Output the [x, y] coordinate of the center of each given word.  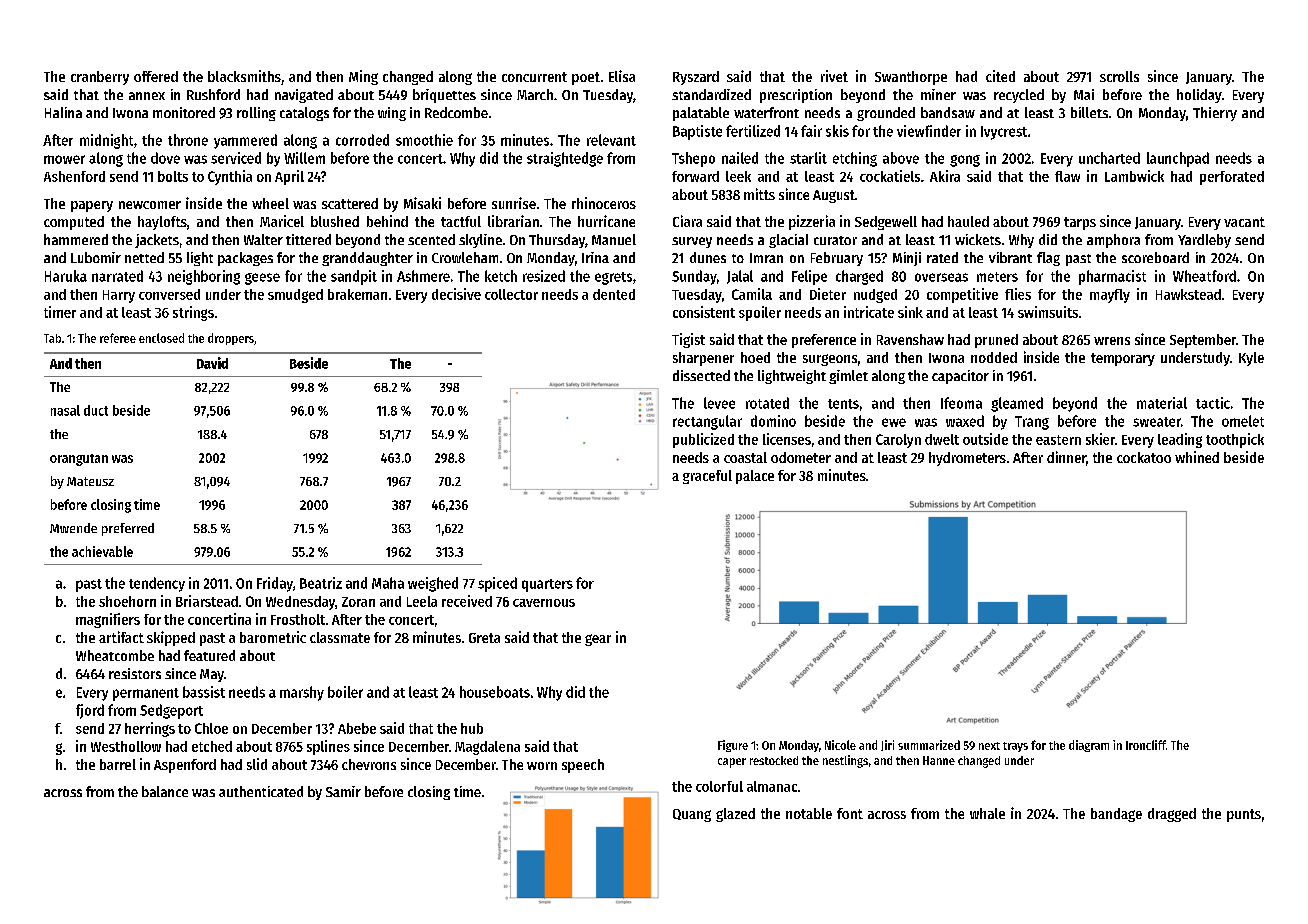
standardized [711, 94]
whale [987, 813]
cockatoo [1144, 457]
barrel [118, 764]
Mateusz [90, 481]
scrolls [1119, 76]
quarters [547, 585]
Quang [692, 815]
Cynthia [230, 177]
